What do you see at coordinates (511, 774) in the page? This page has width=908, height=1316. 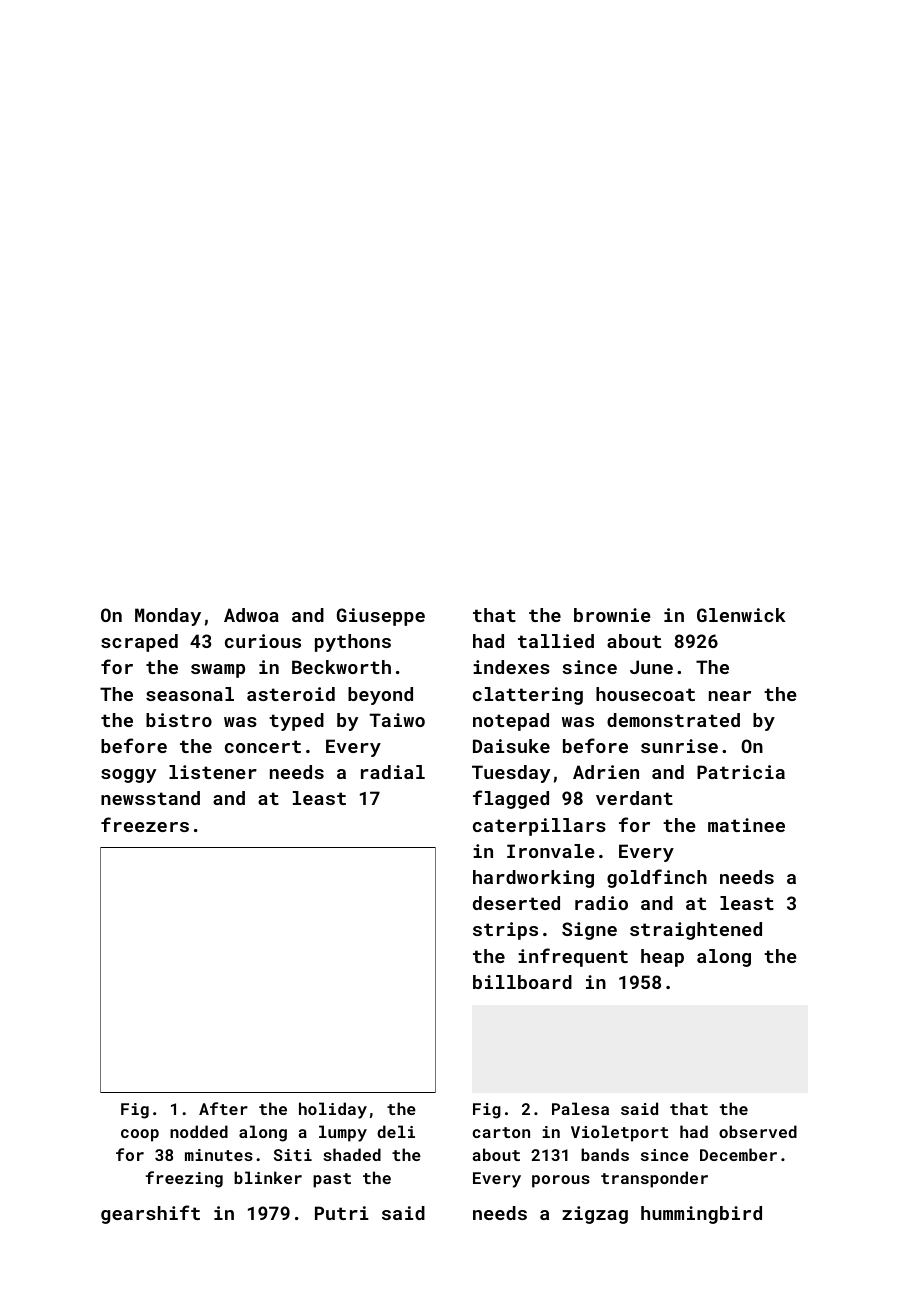 I see `Tuesday` at bounding box center [511, 774].
